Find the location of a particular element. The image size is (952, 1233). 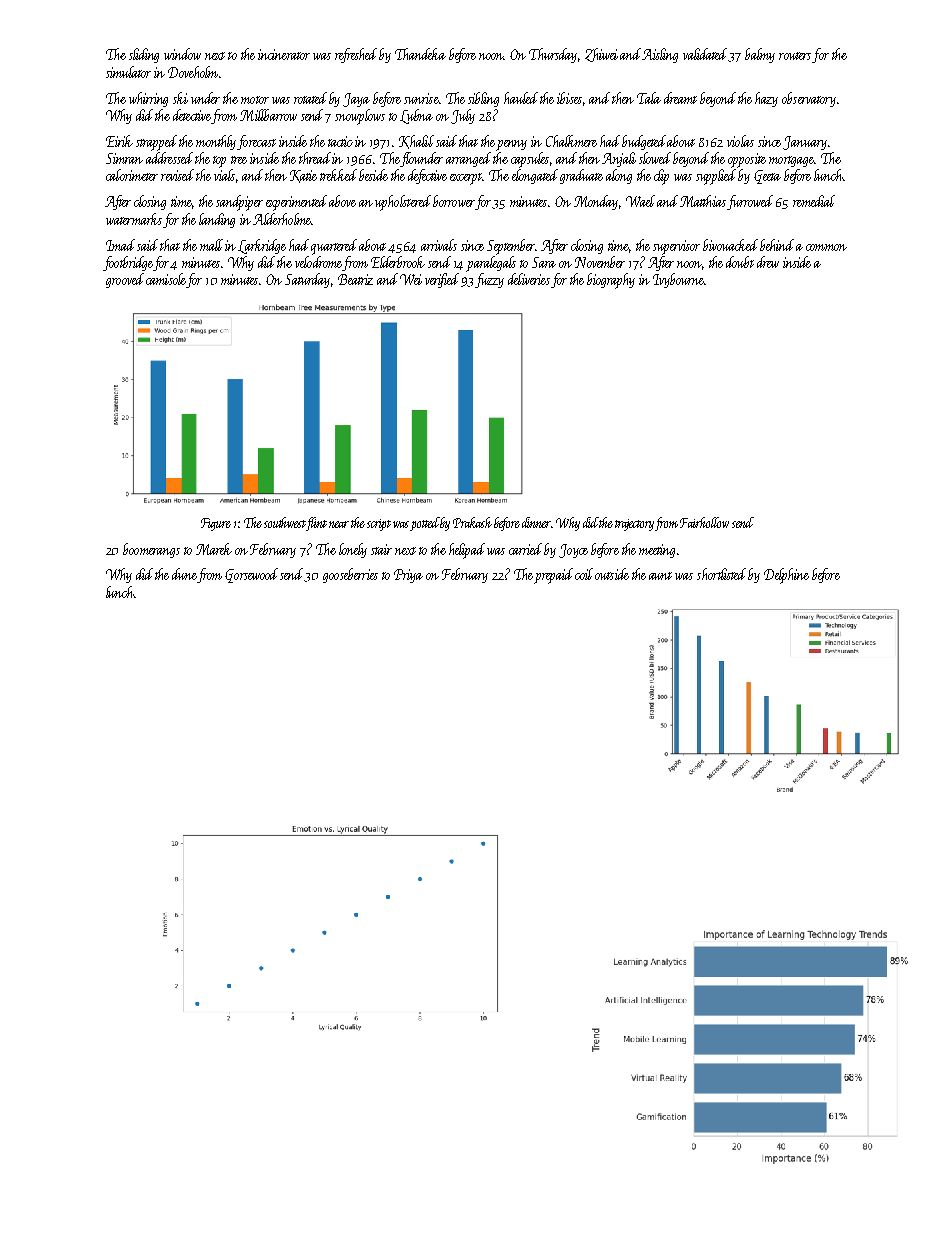

dune is located at coordinates (184, 574).
